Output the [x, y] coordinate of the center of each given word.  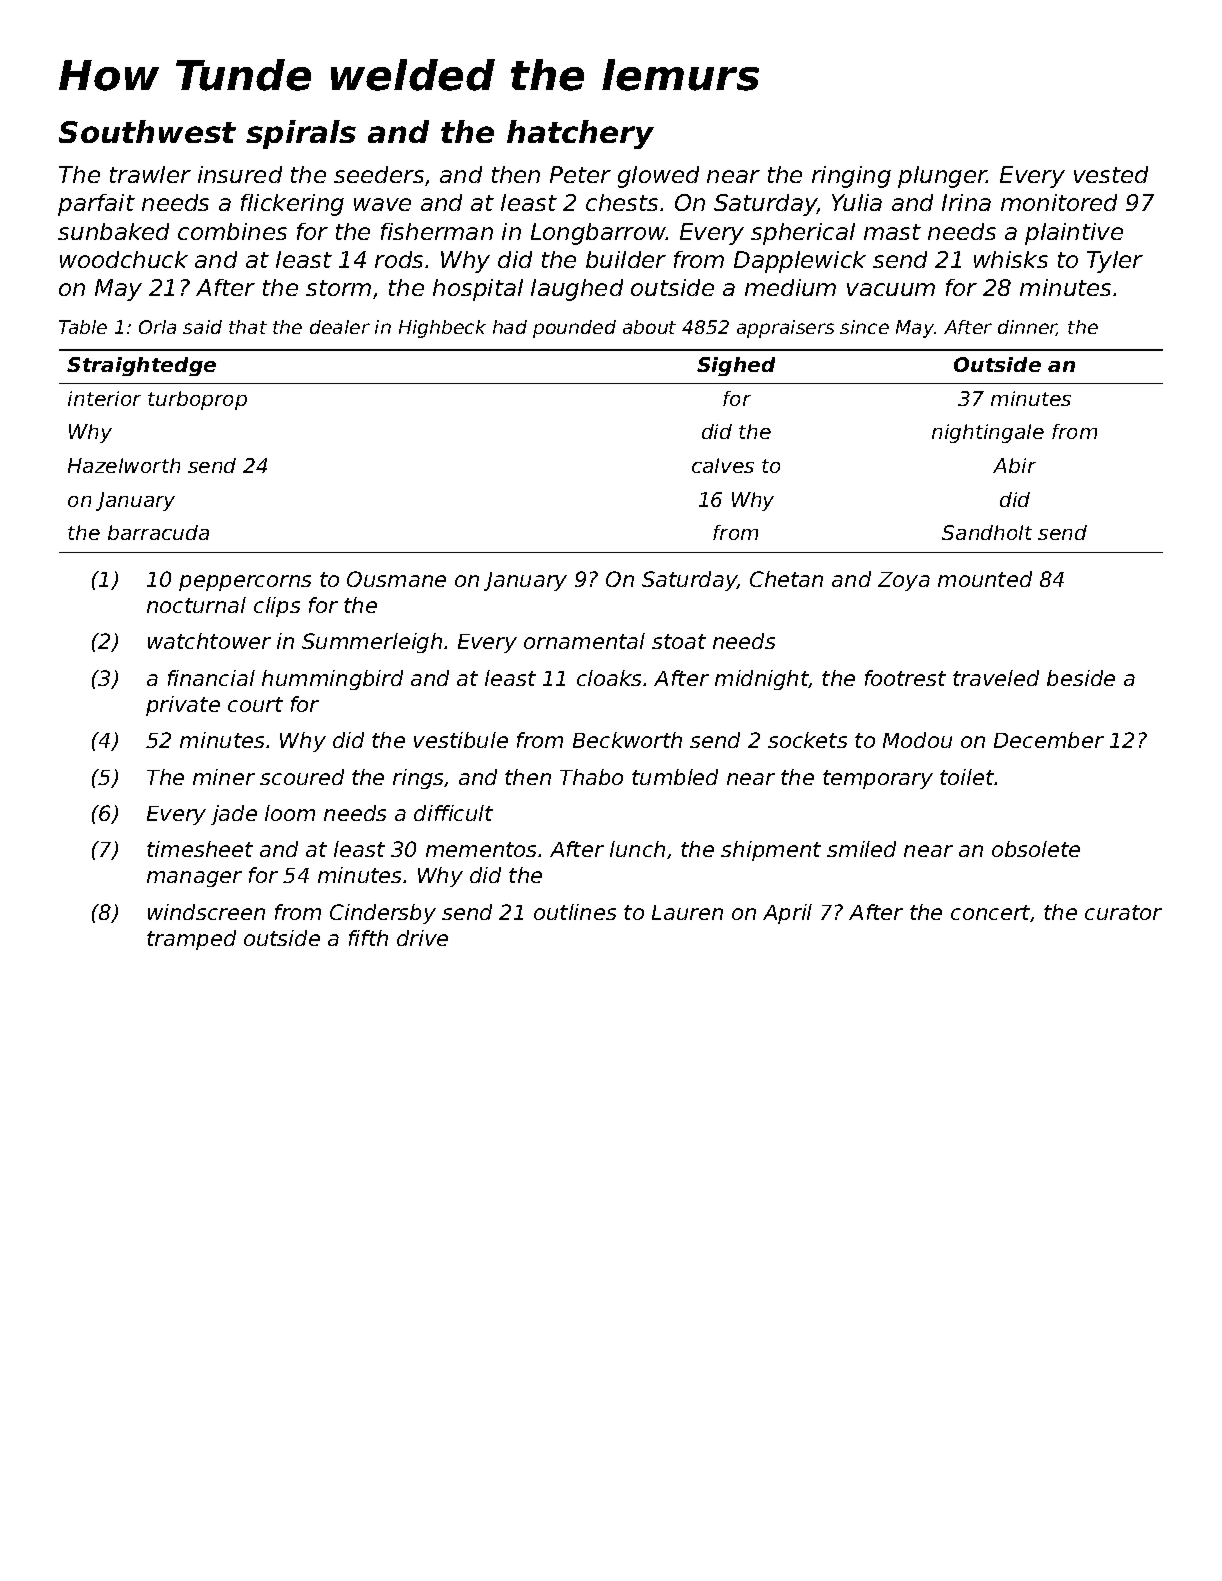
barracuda [158, 532]
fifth [368, 938]
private [183, 706]
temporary [878, 779]
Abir [1014, 465]
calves [723, 465]
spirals [301, 134]
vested [1111, 174]
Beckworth [627, 740]
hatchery [580, 134]
